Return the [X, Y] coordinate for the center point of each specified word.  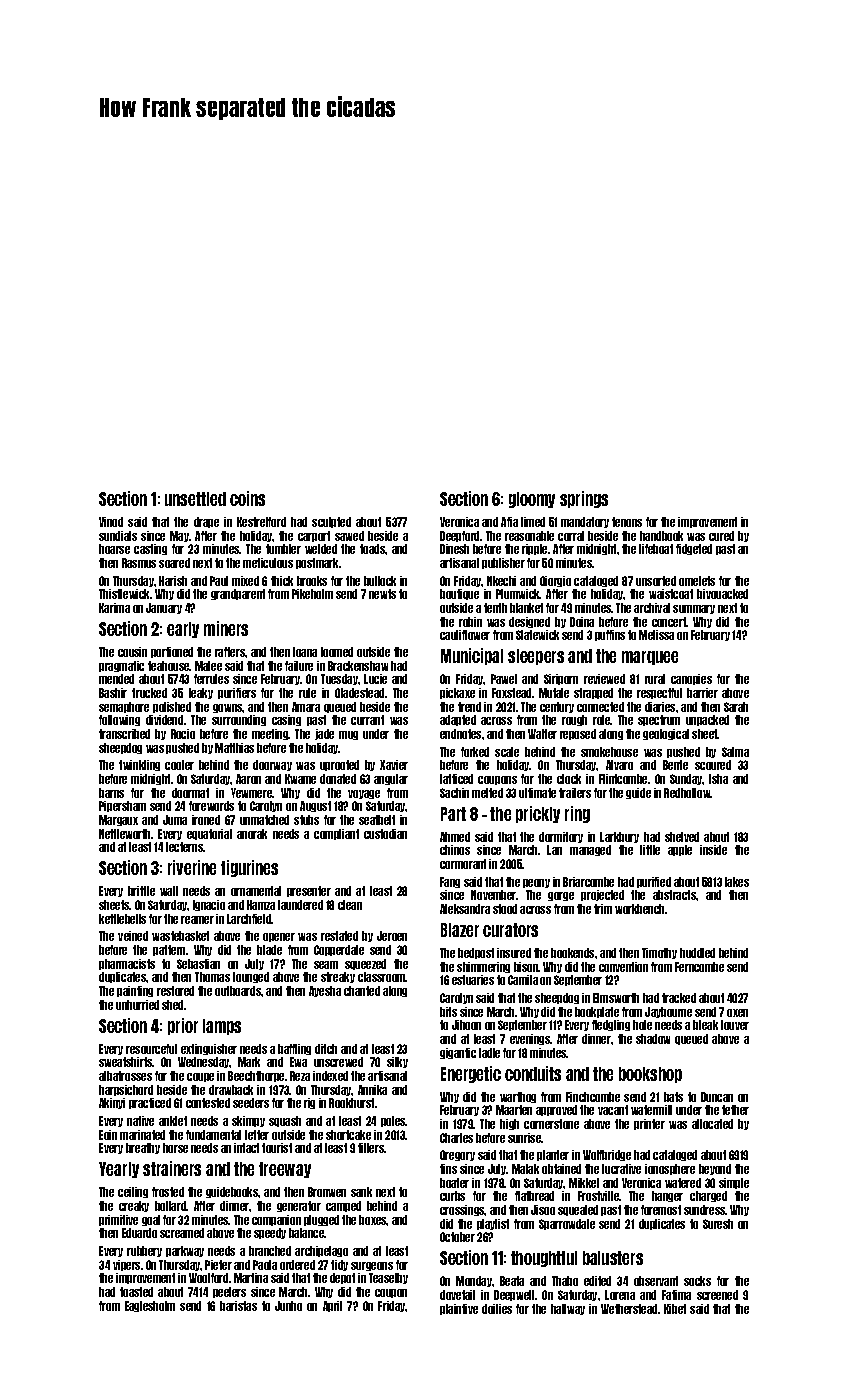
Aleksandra [465, 909]
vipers [126, 1265]
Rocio [183, 734]
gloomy [532, 500]
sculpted [331, 522]
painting [135, 991]
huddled [697, 953]
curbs [452, 1196]
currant [367, 720]
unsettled [195, 499]
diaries [660, 707]
